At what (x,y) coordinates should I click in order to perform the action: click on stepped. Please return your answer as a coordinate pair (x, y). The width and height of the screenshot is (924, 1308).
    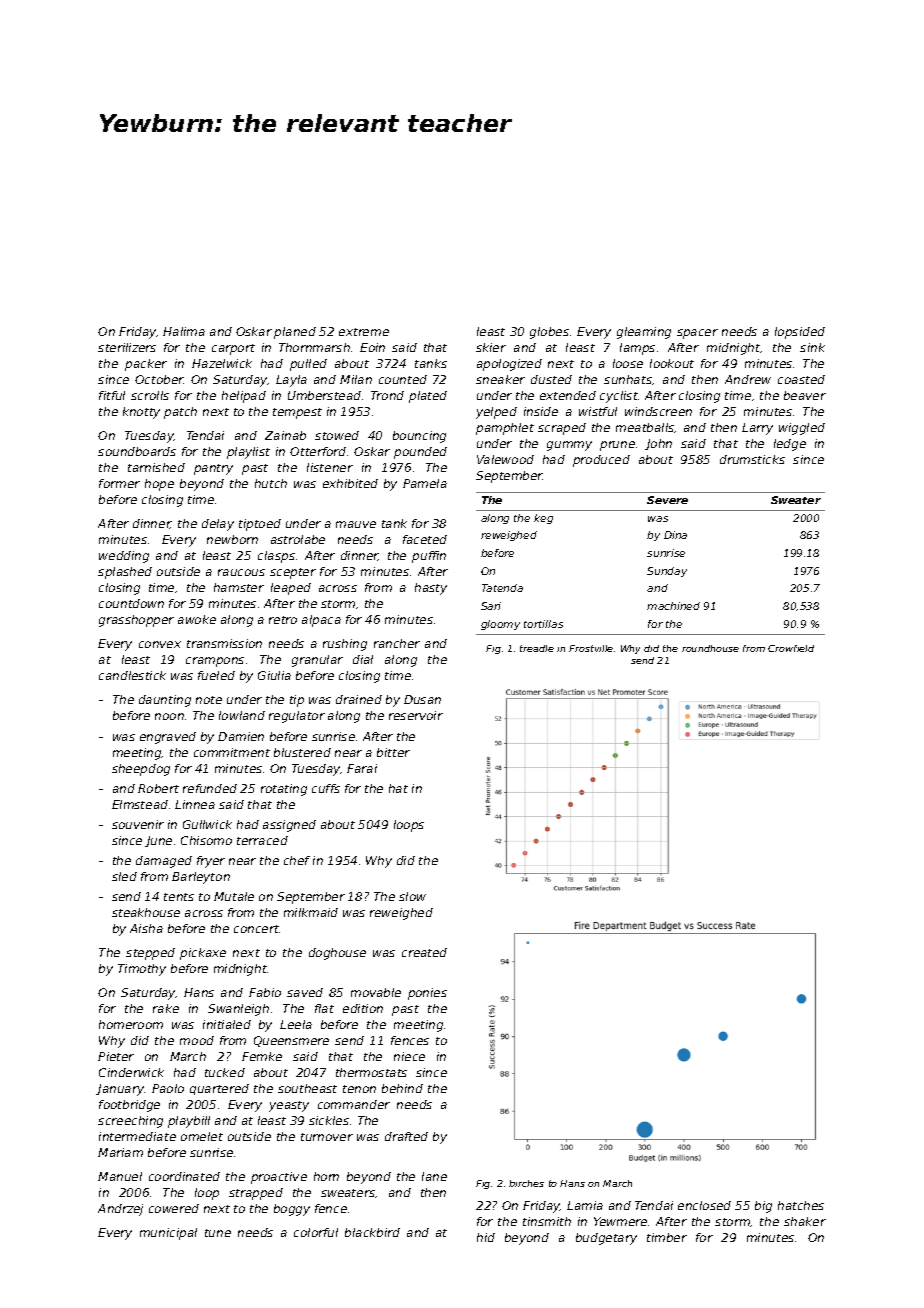
    Looking at the image, I should click on (150, 954).
